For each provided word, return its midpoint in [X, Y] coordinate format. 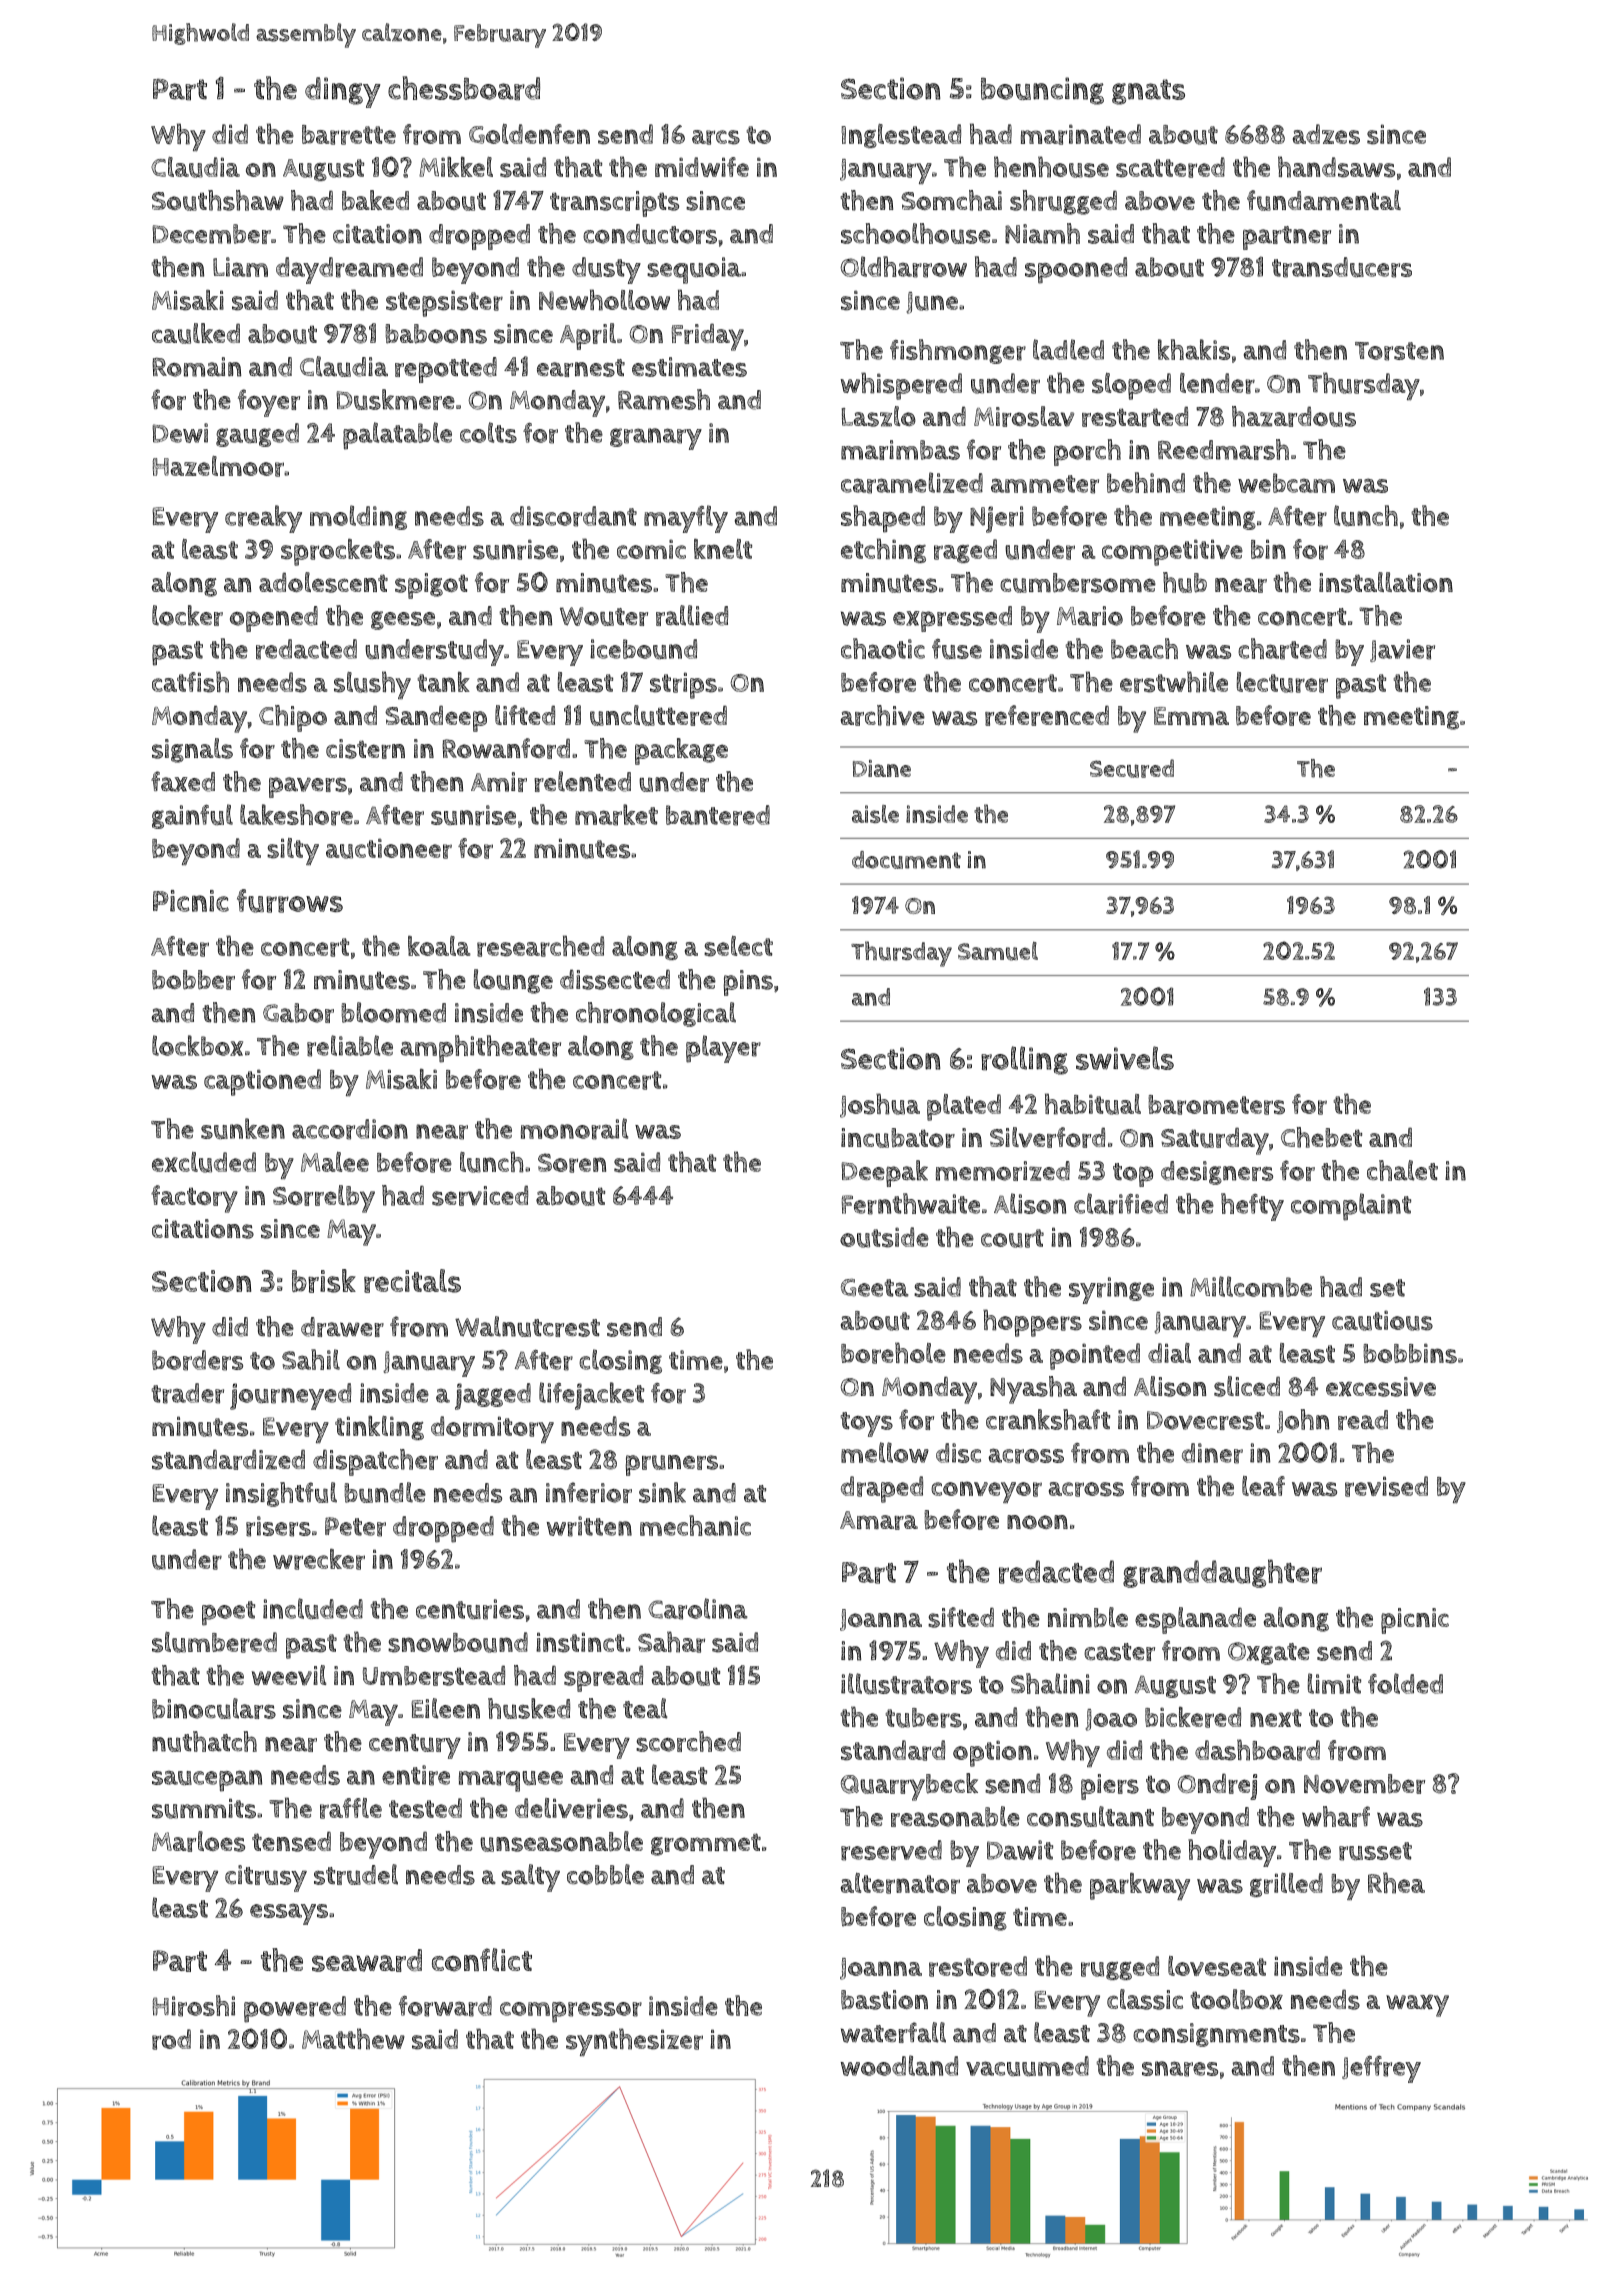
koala [439, 946]
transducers [1342, 267]
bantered [718, 815]
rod [171, 2039]
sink [662, 1492]
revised [1386, 1486]
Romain [196, 367]
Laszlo [879, 416]
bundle [385, 1492]
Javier [1402, 650]
